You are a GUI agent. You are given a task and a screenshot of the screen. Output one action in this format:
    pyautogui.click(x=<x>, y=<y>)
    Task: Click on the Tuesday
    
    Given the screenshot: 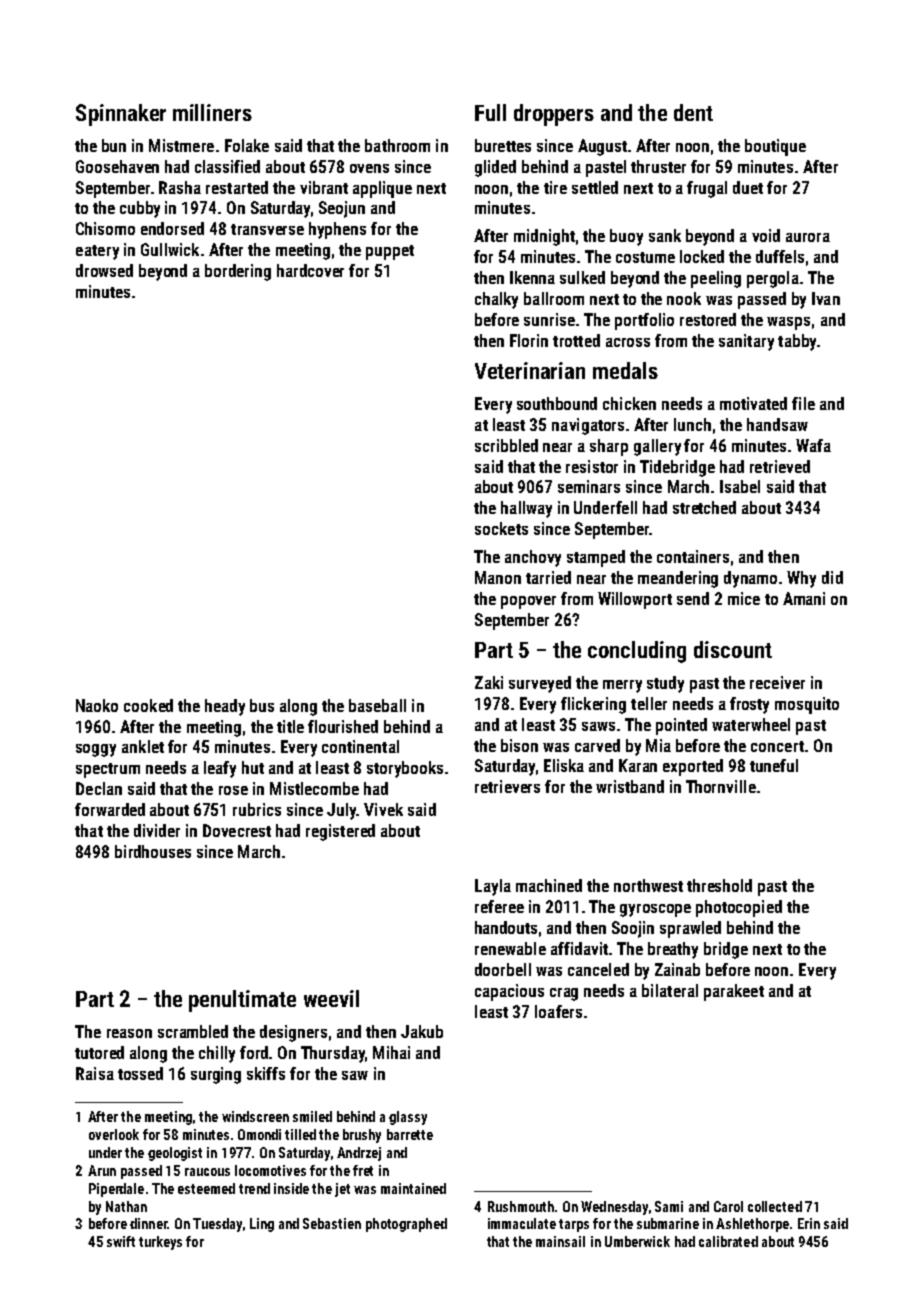 What is the action you would take?
    pyautogui.click(x=217, y=1225)
